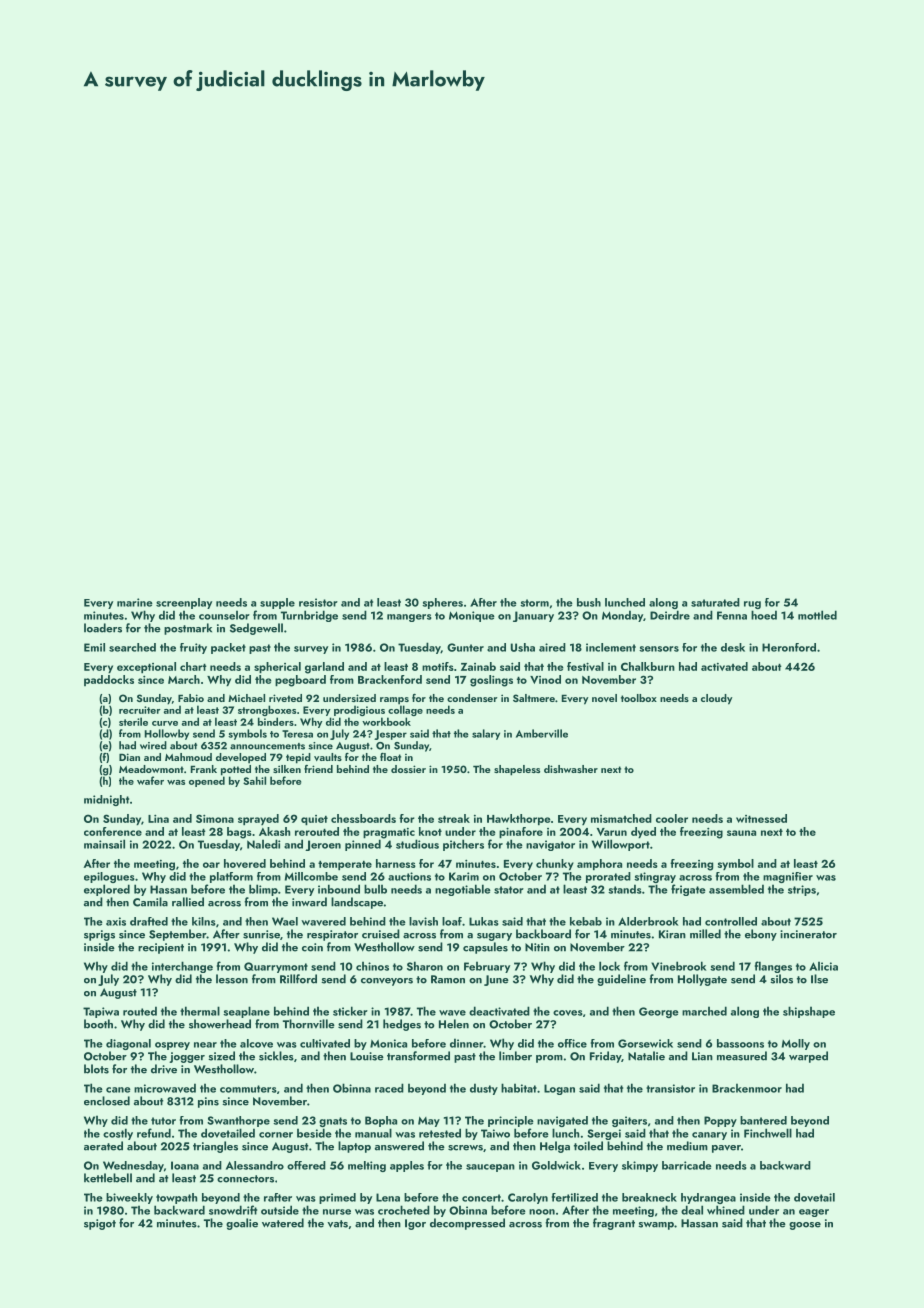  What do you see at coordinates (429, 1121) in the screenshot?
I see `May` at bounding box center [429, 1121].
